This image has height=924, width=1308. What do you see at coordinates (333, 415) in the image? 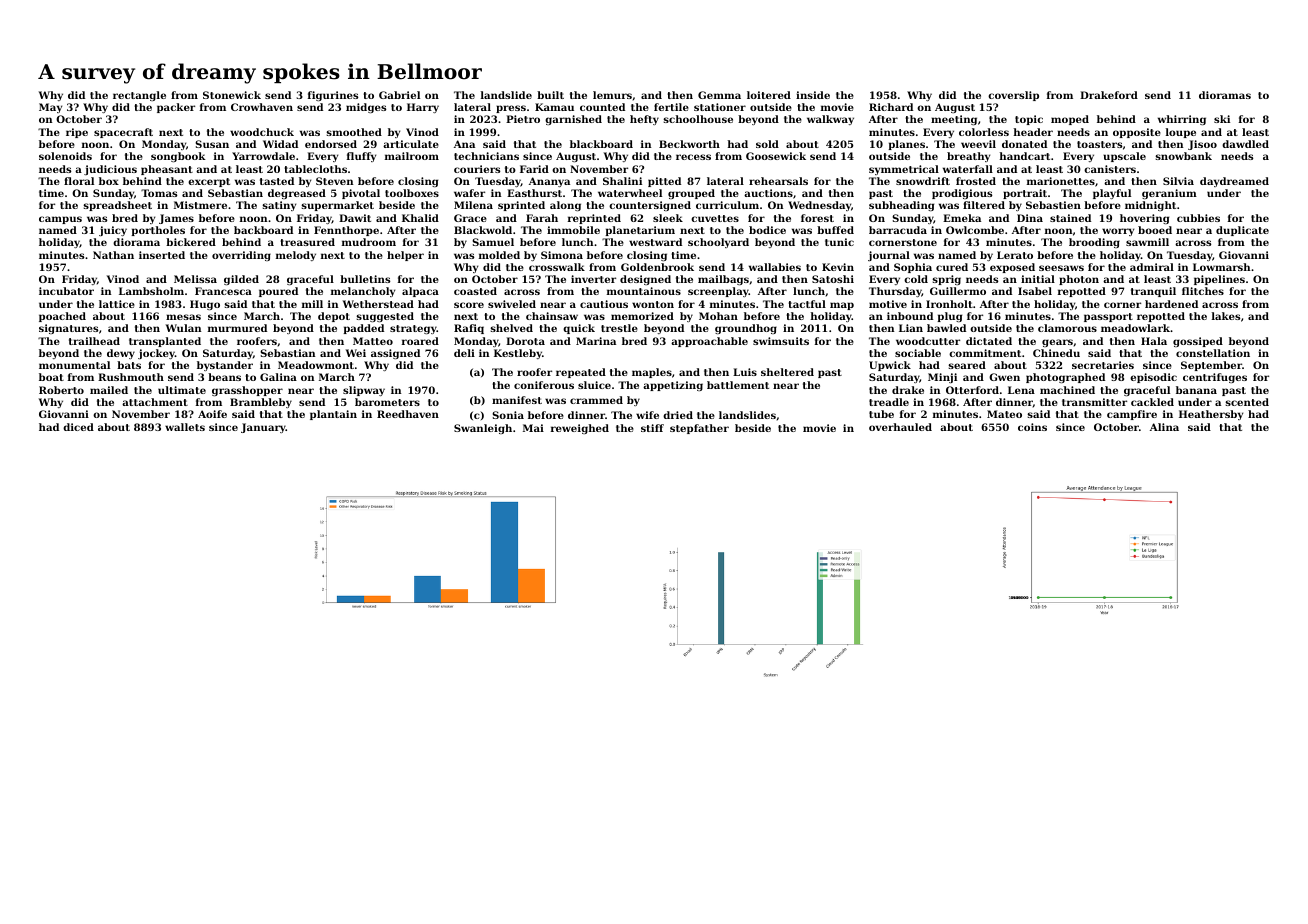
I see `plantain` at bounding box center [333, 415].
